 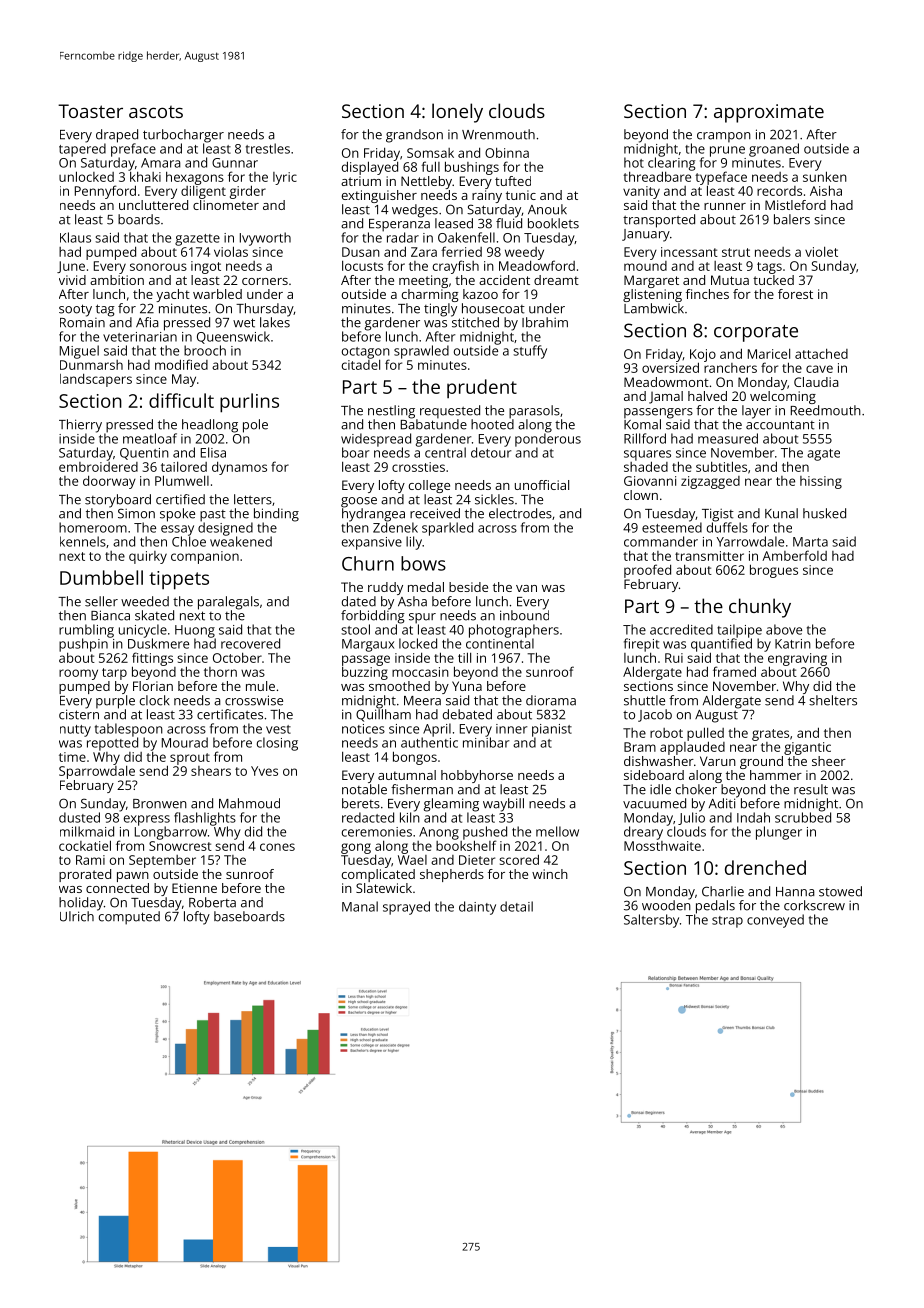 I want to click on buzzing, so click(x=365, y=673).
